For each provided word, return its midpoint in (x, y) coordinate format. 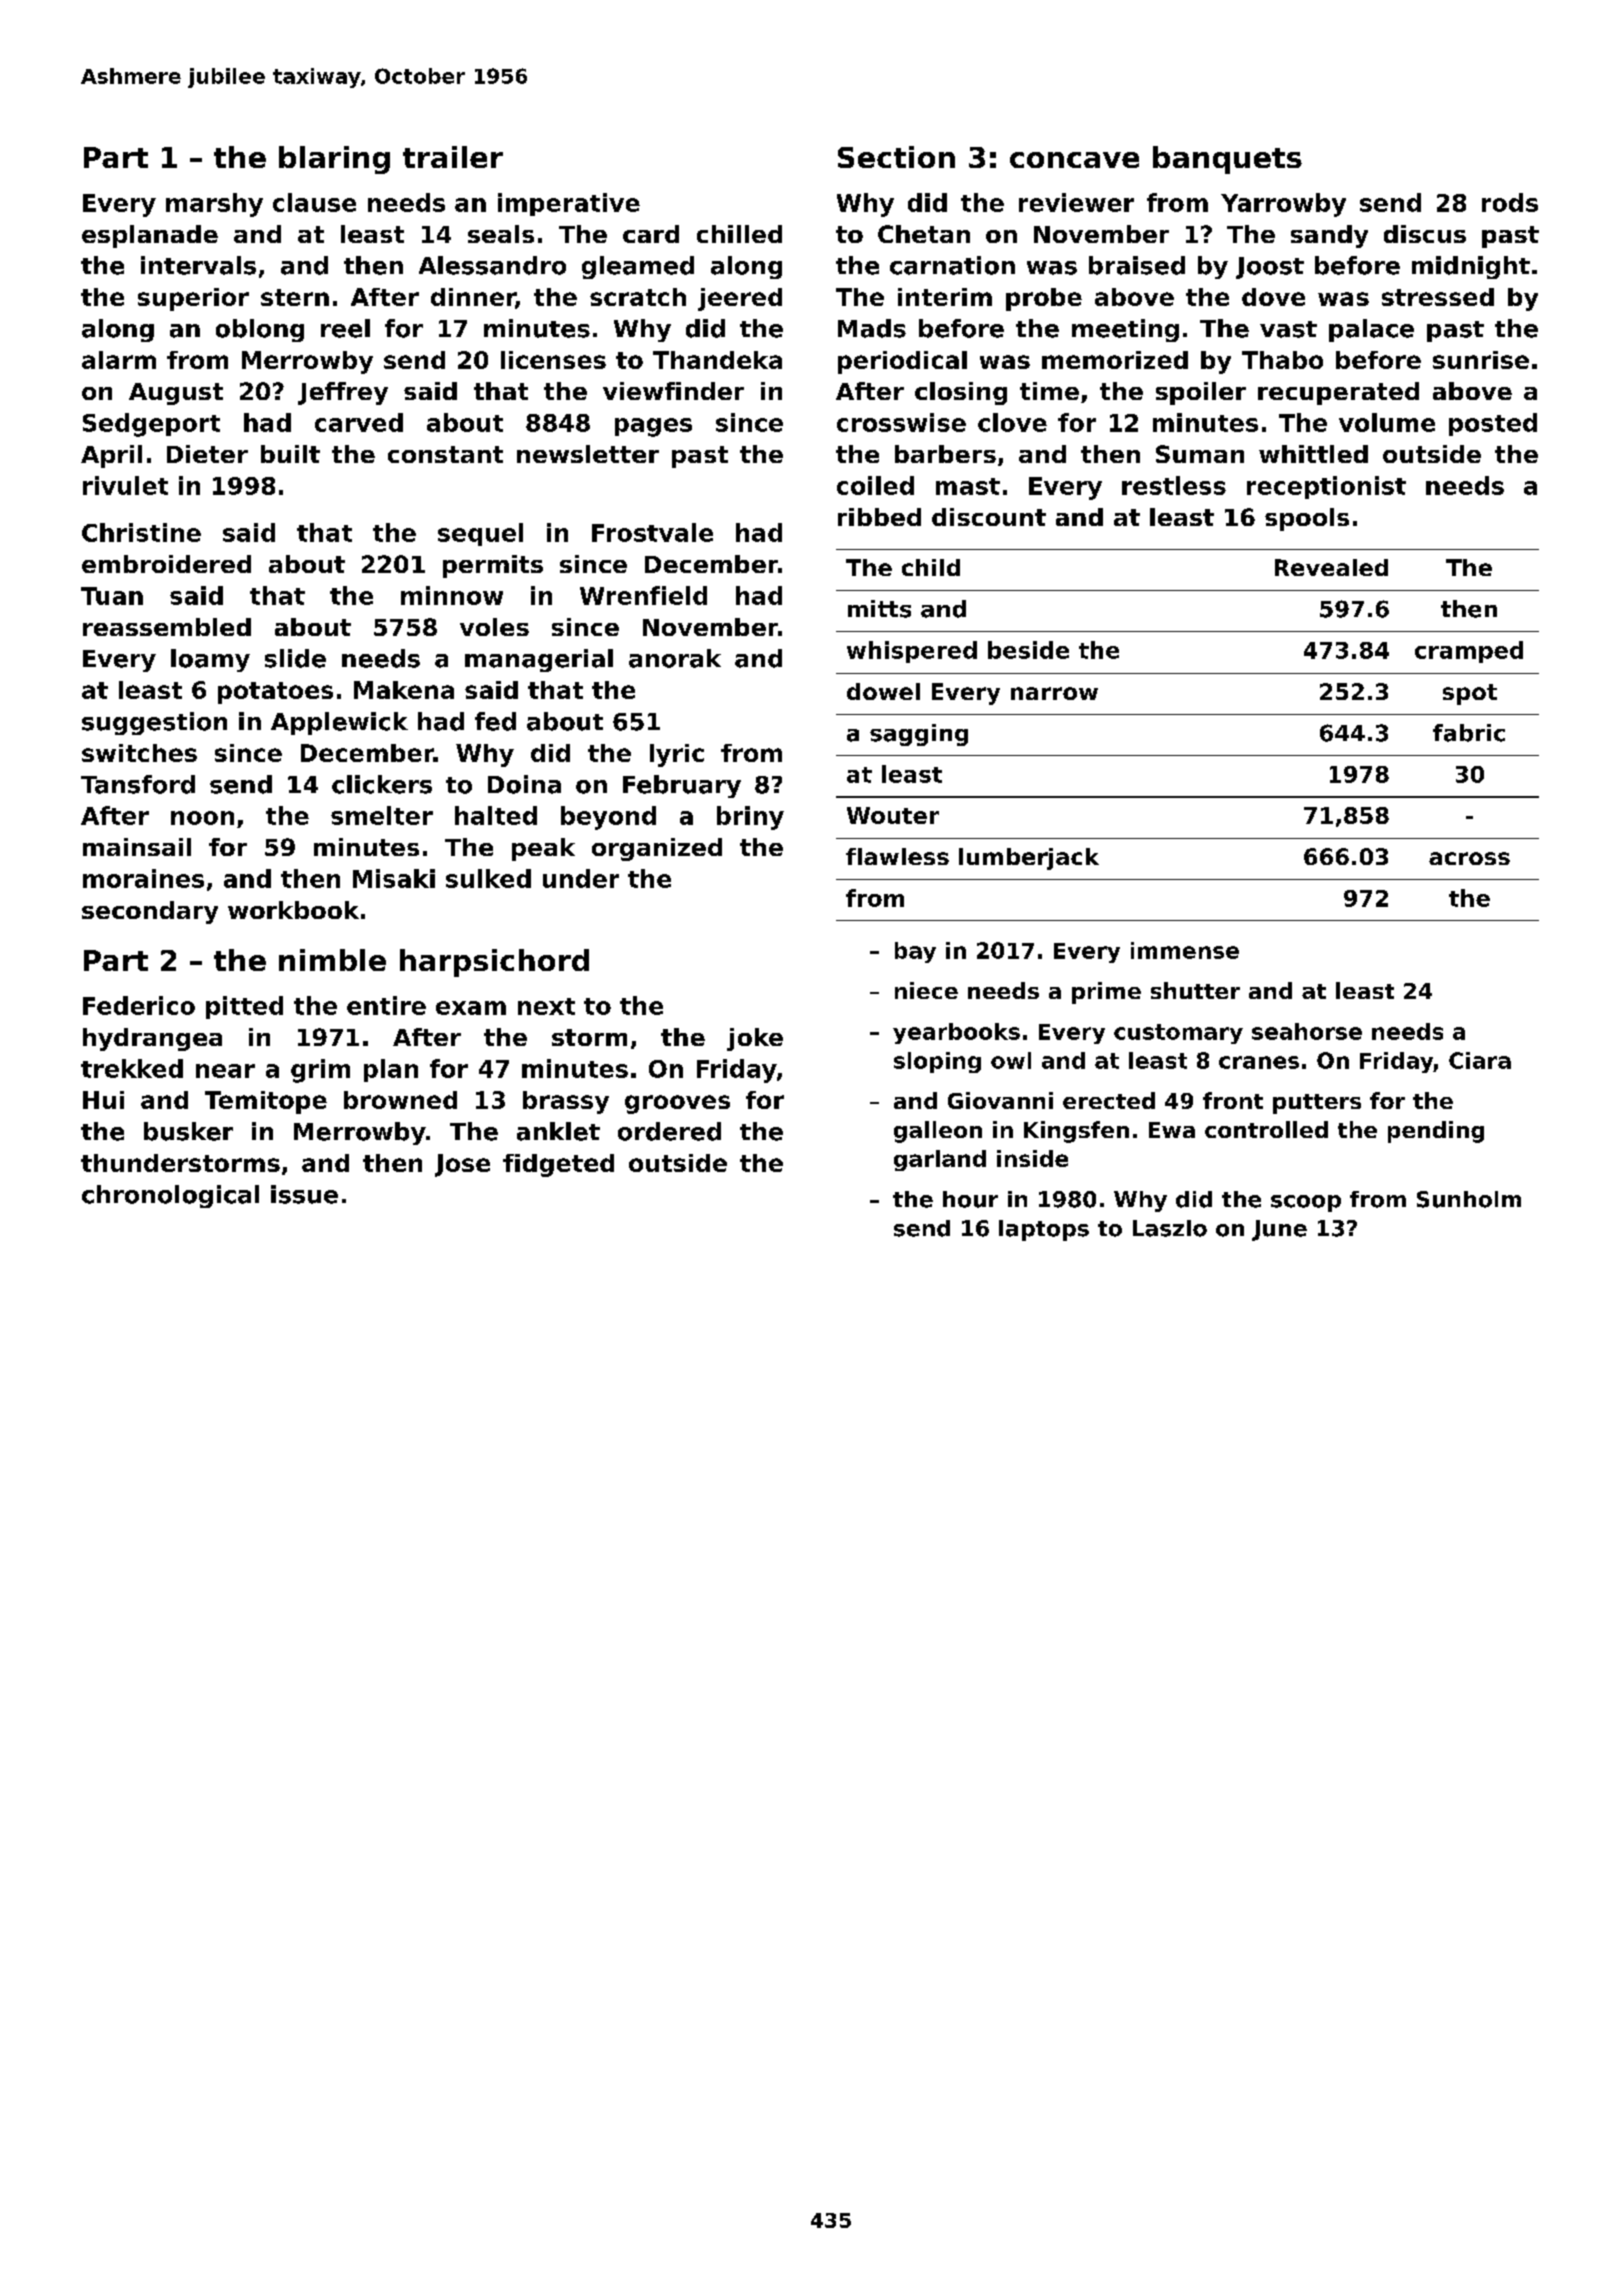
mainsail (137, 847)
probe (1044, 299)
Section (896, 157)
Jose (462, 1165)
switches (139, 753)
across (1469, 858)
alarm (119, 360)
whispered (912, 652)
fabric (1469, 733)
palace (1371, 330)
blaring (334, 160)
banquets (1227, 160)
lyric (677, 755)
